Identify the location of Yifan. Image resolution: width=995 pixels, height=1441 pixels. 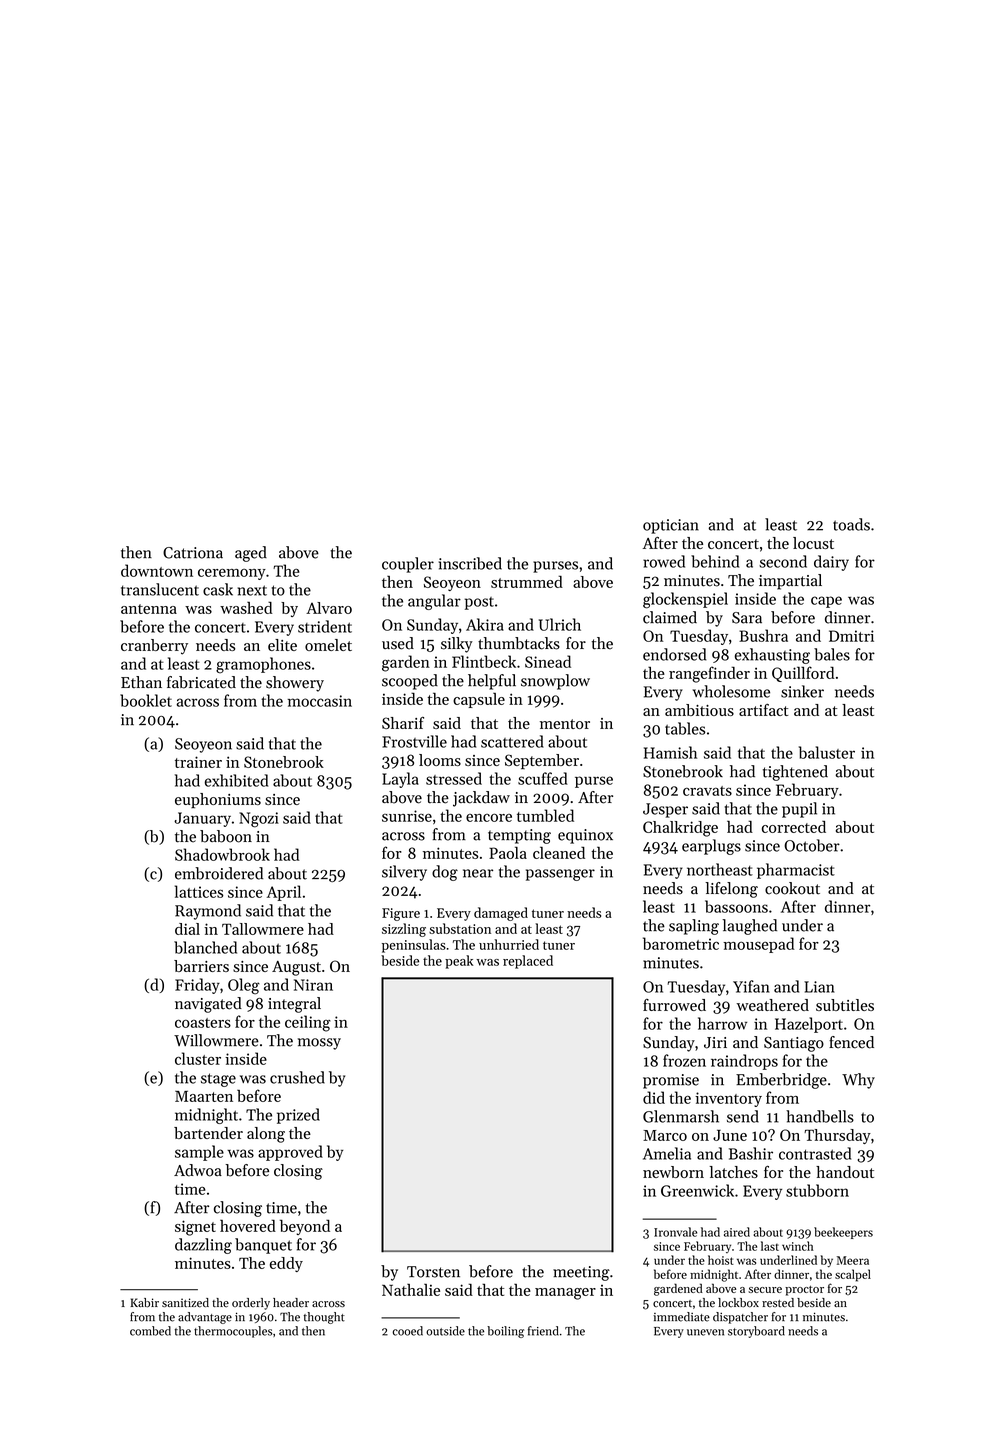
(751, 986).
